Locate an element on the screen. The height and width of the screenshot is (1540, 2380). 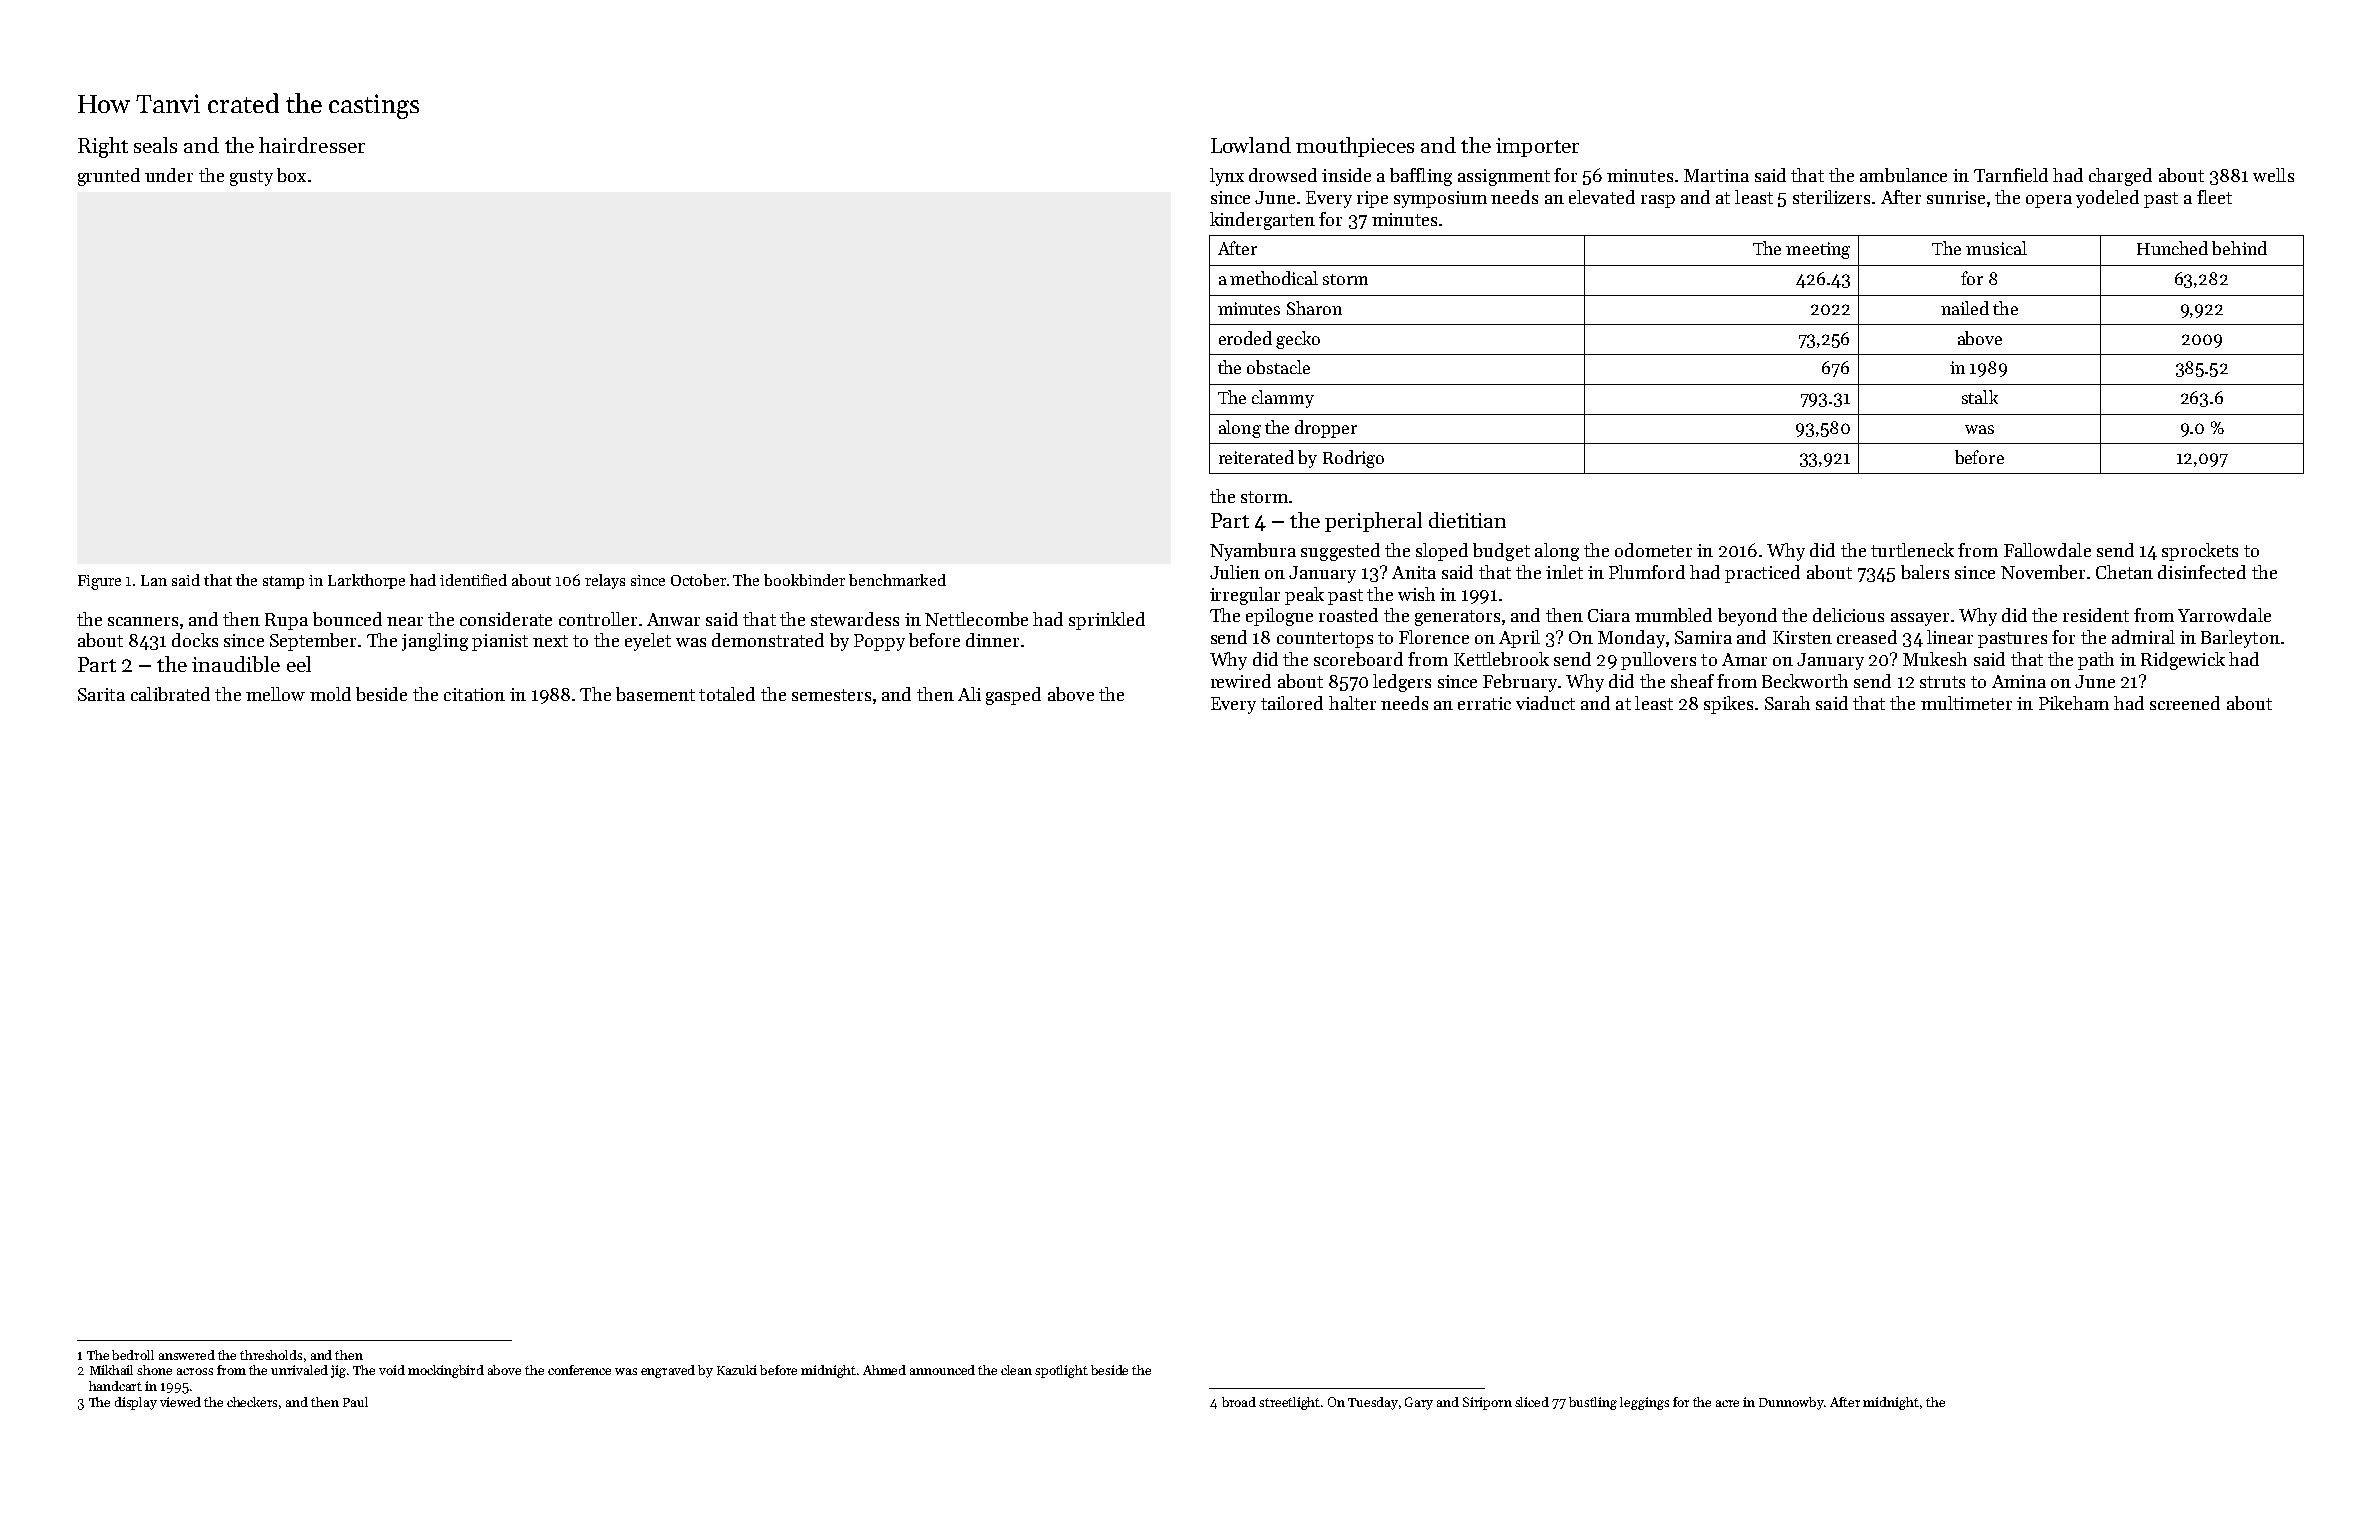
stalk is located at coordinates (1980, 397).
